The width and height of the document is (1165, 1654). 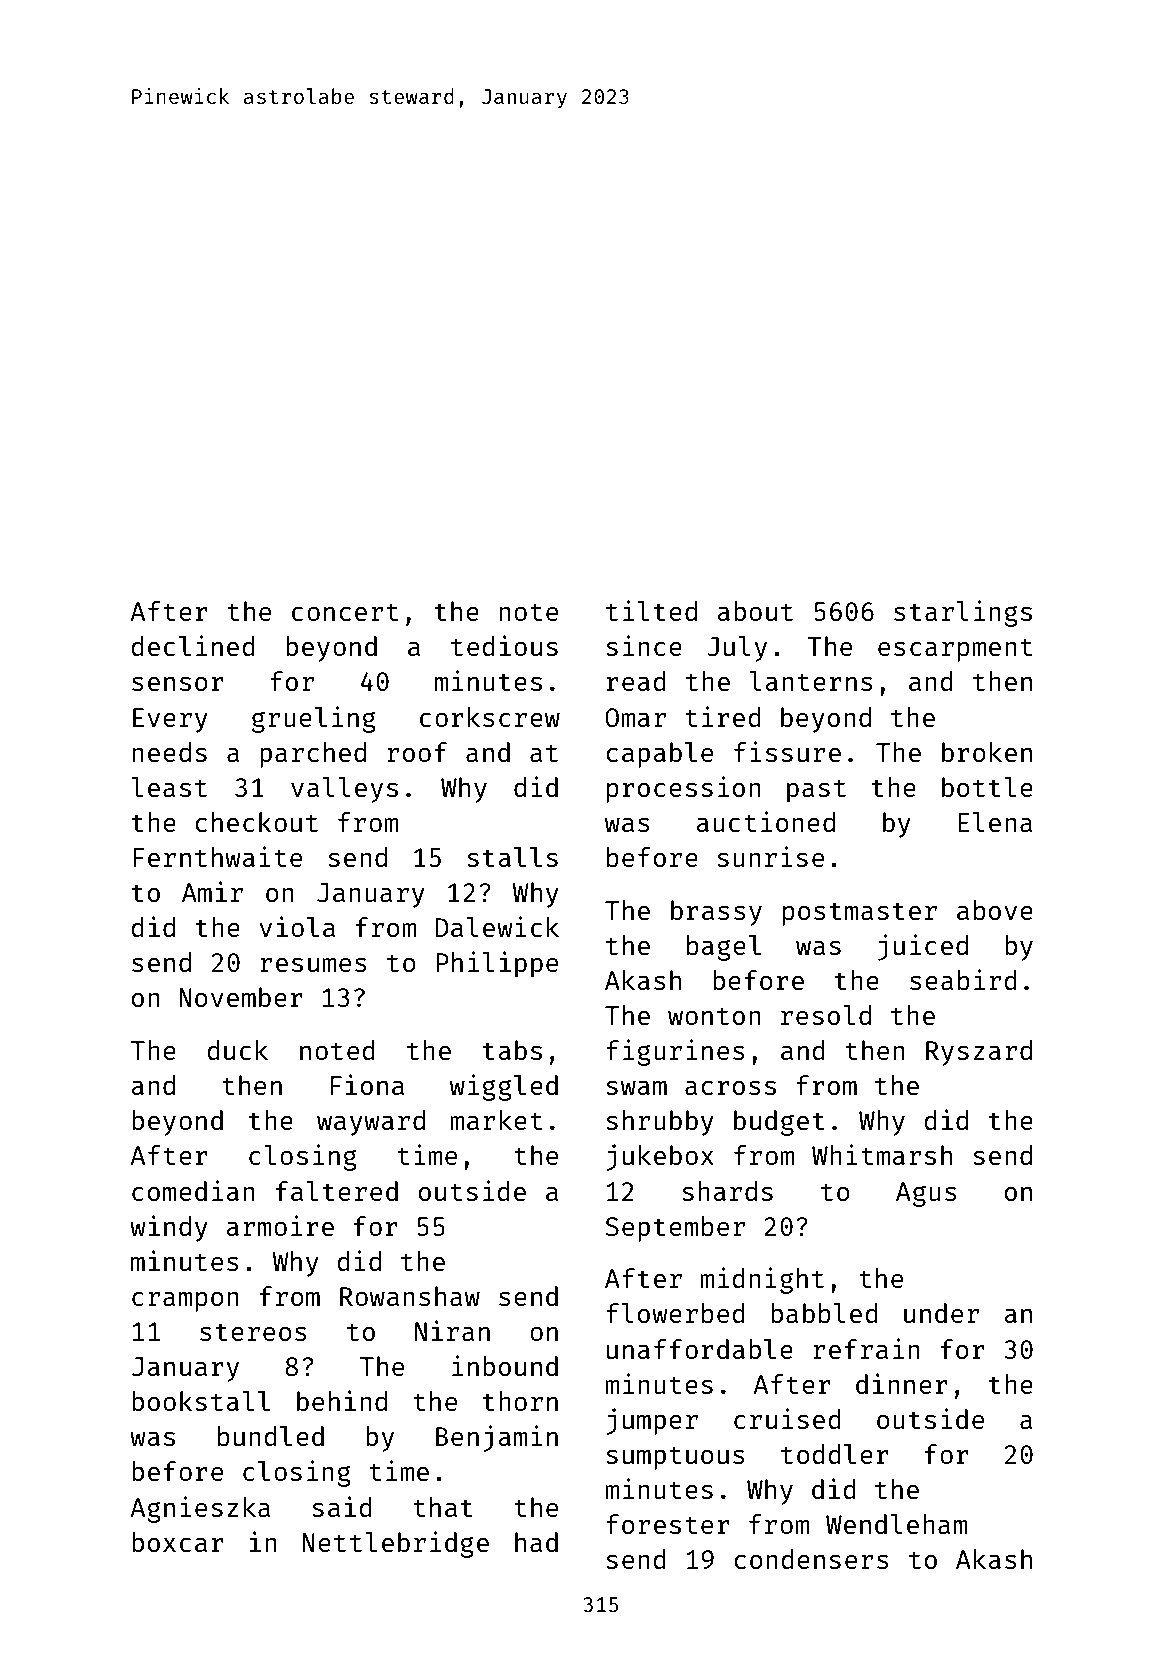 What do you see at coordinates (955, 650) in the document?
I see `escarpment` at bounding box center [955, 650].
